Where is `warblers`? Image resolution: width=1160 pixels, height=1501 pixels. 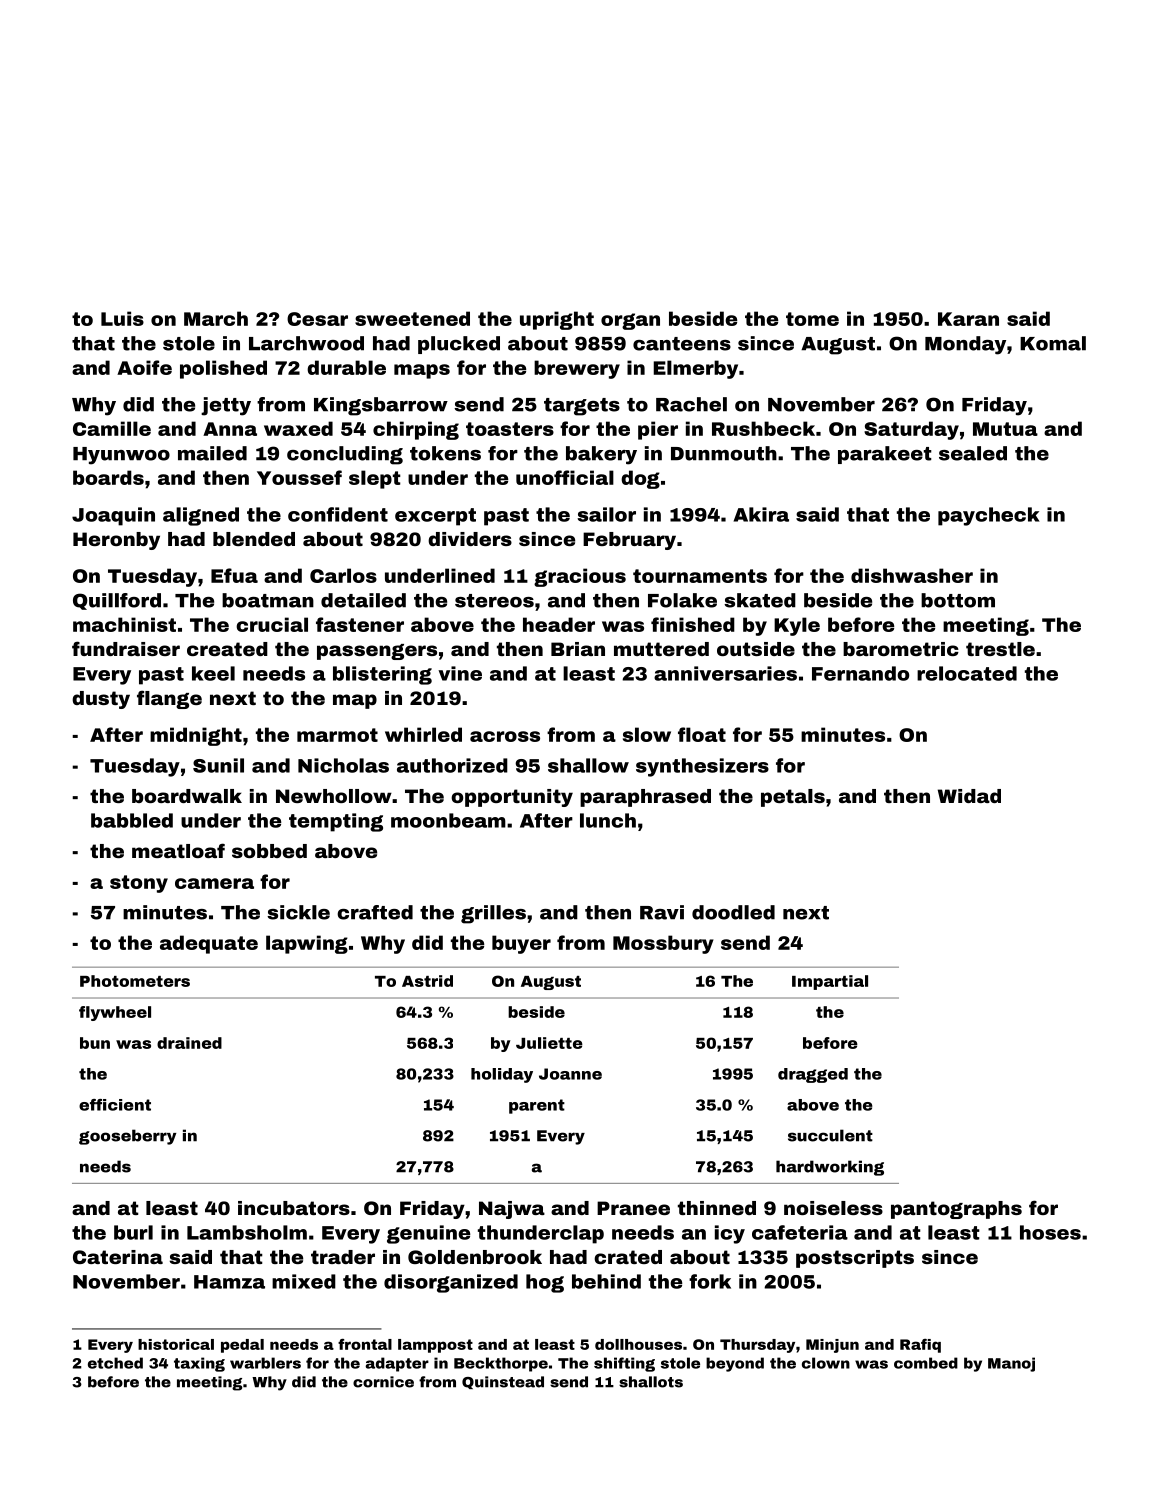
warblers is located at coordinates (265, 1363).
